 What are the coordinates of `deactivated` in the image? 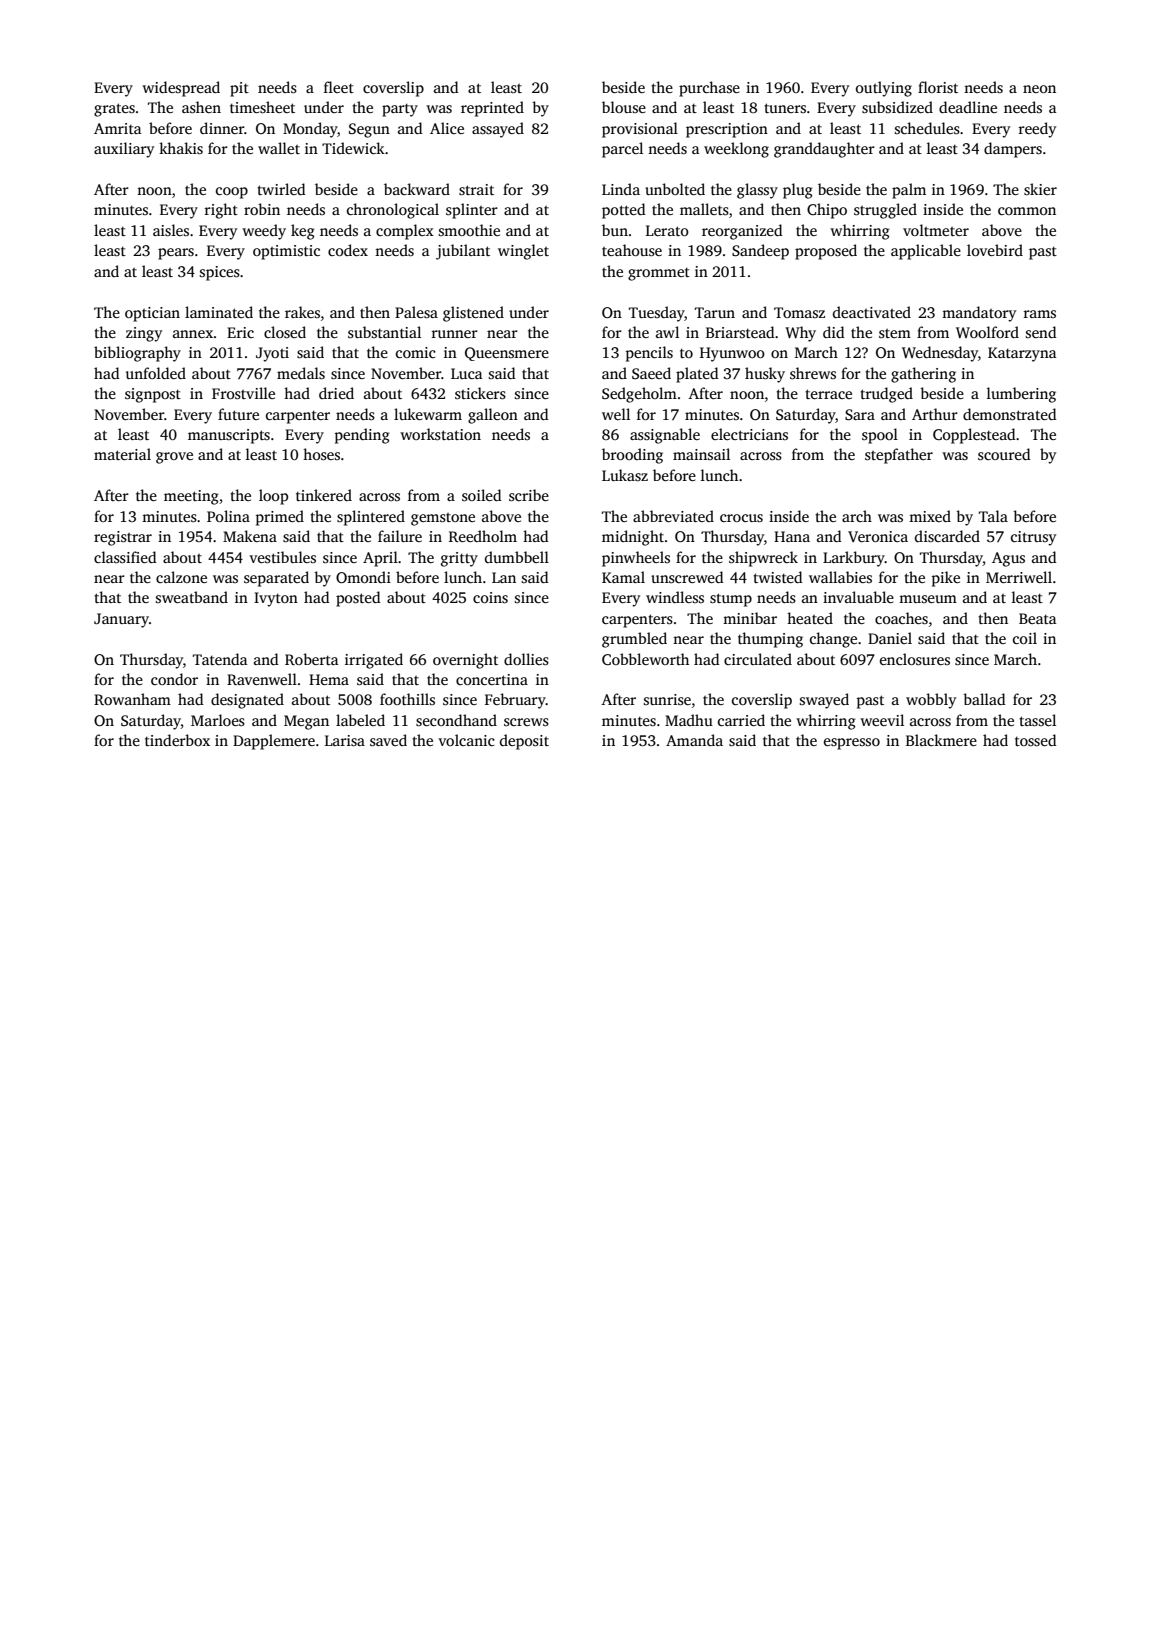 It's located at (872, 312).
